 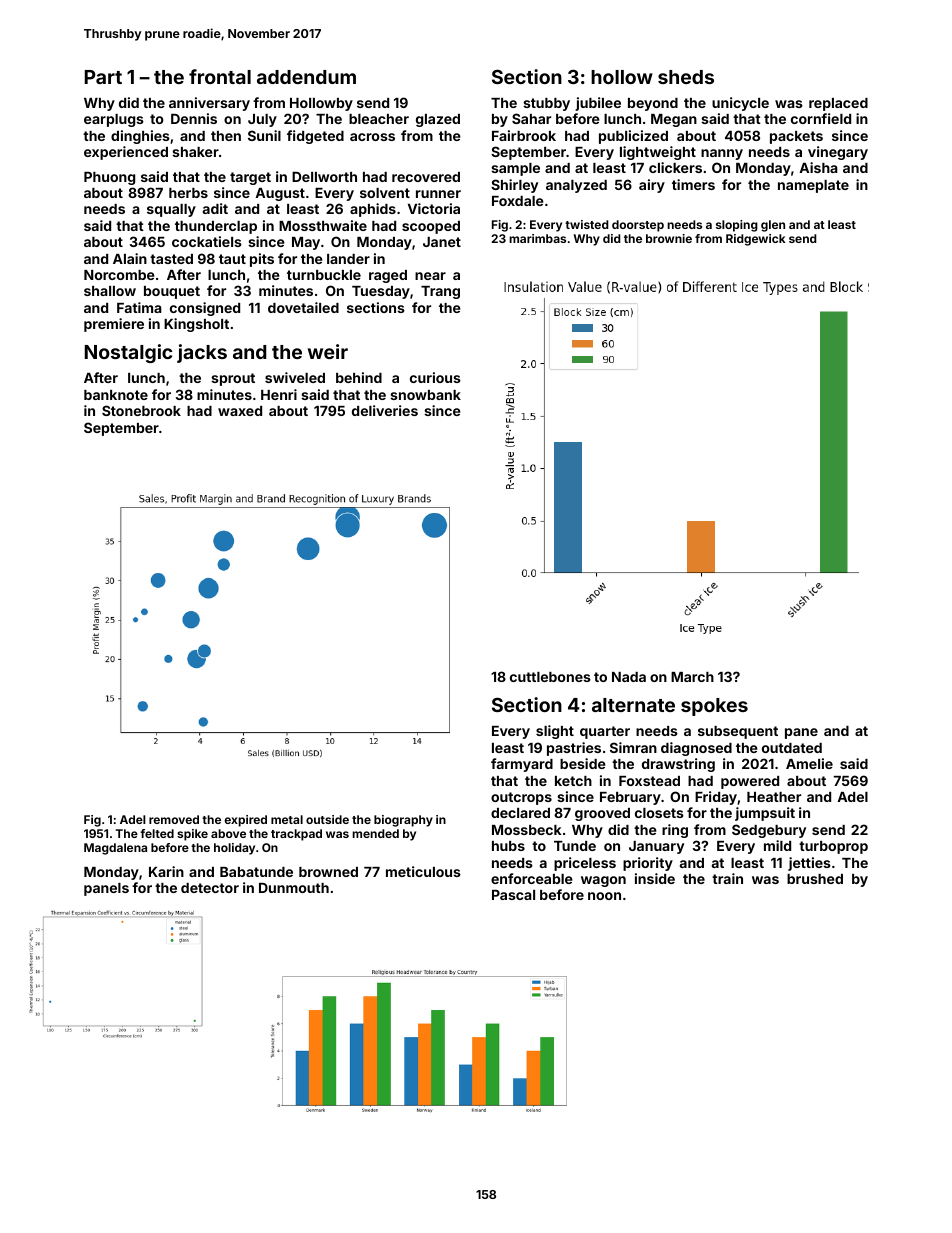 I want to click on glen, so click(x=773, y=226).
